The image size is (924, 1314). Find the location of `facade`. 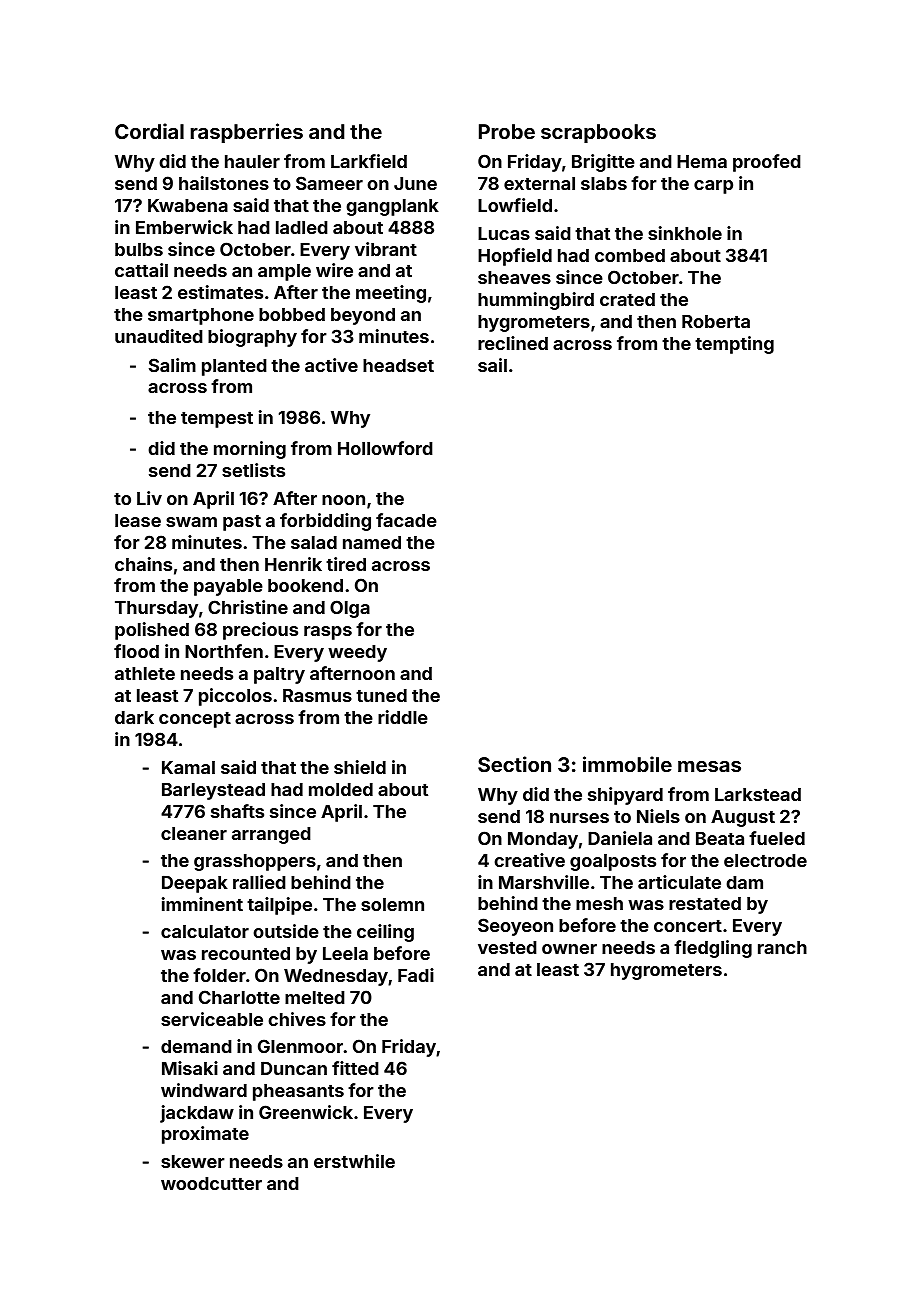

facade is located at coordinates (406, 520).
